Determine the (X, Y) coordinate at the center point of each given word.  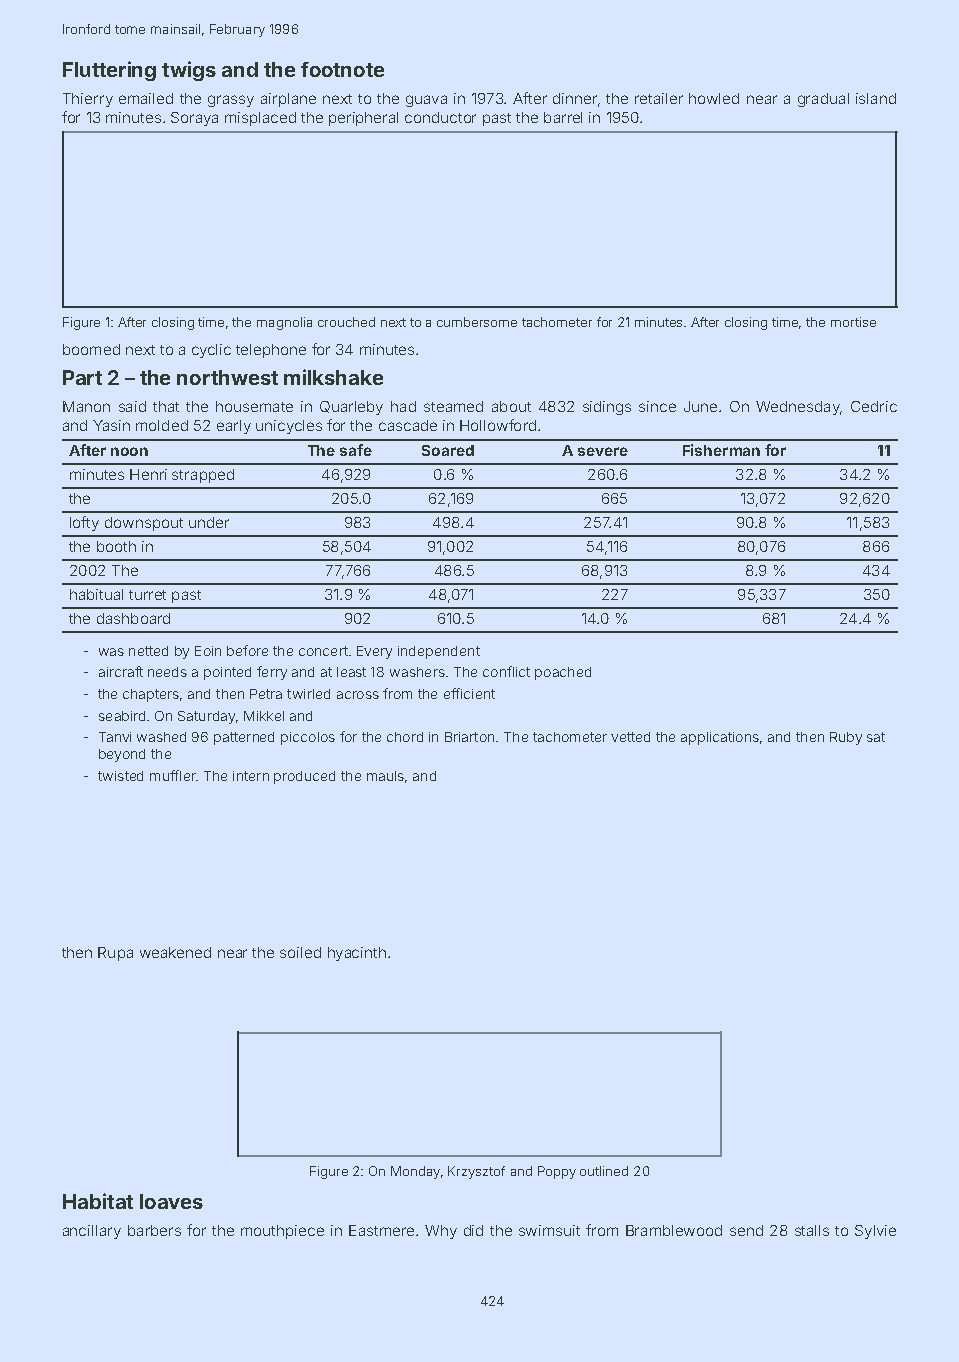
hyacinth (357, 954)
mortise (853, 322)
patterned (244, 738)
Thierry (88, 100)
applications (720, 738)
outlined (604, 1171)
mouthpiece (282, 1232)
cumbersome (477, 322)
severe (603, 451)
